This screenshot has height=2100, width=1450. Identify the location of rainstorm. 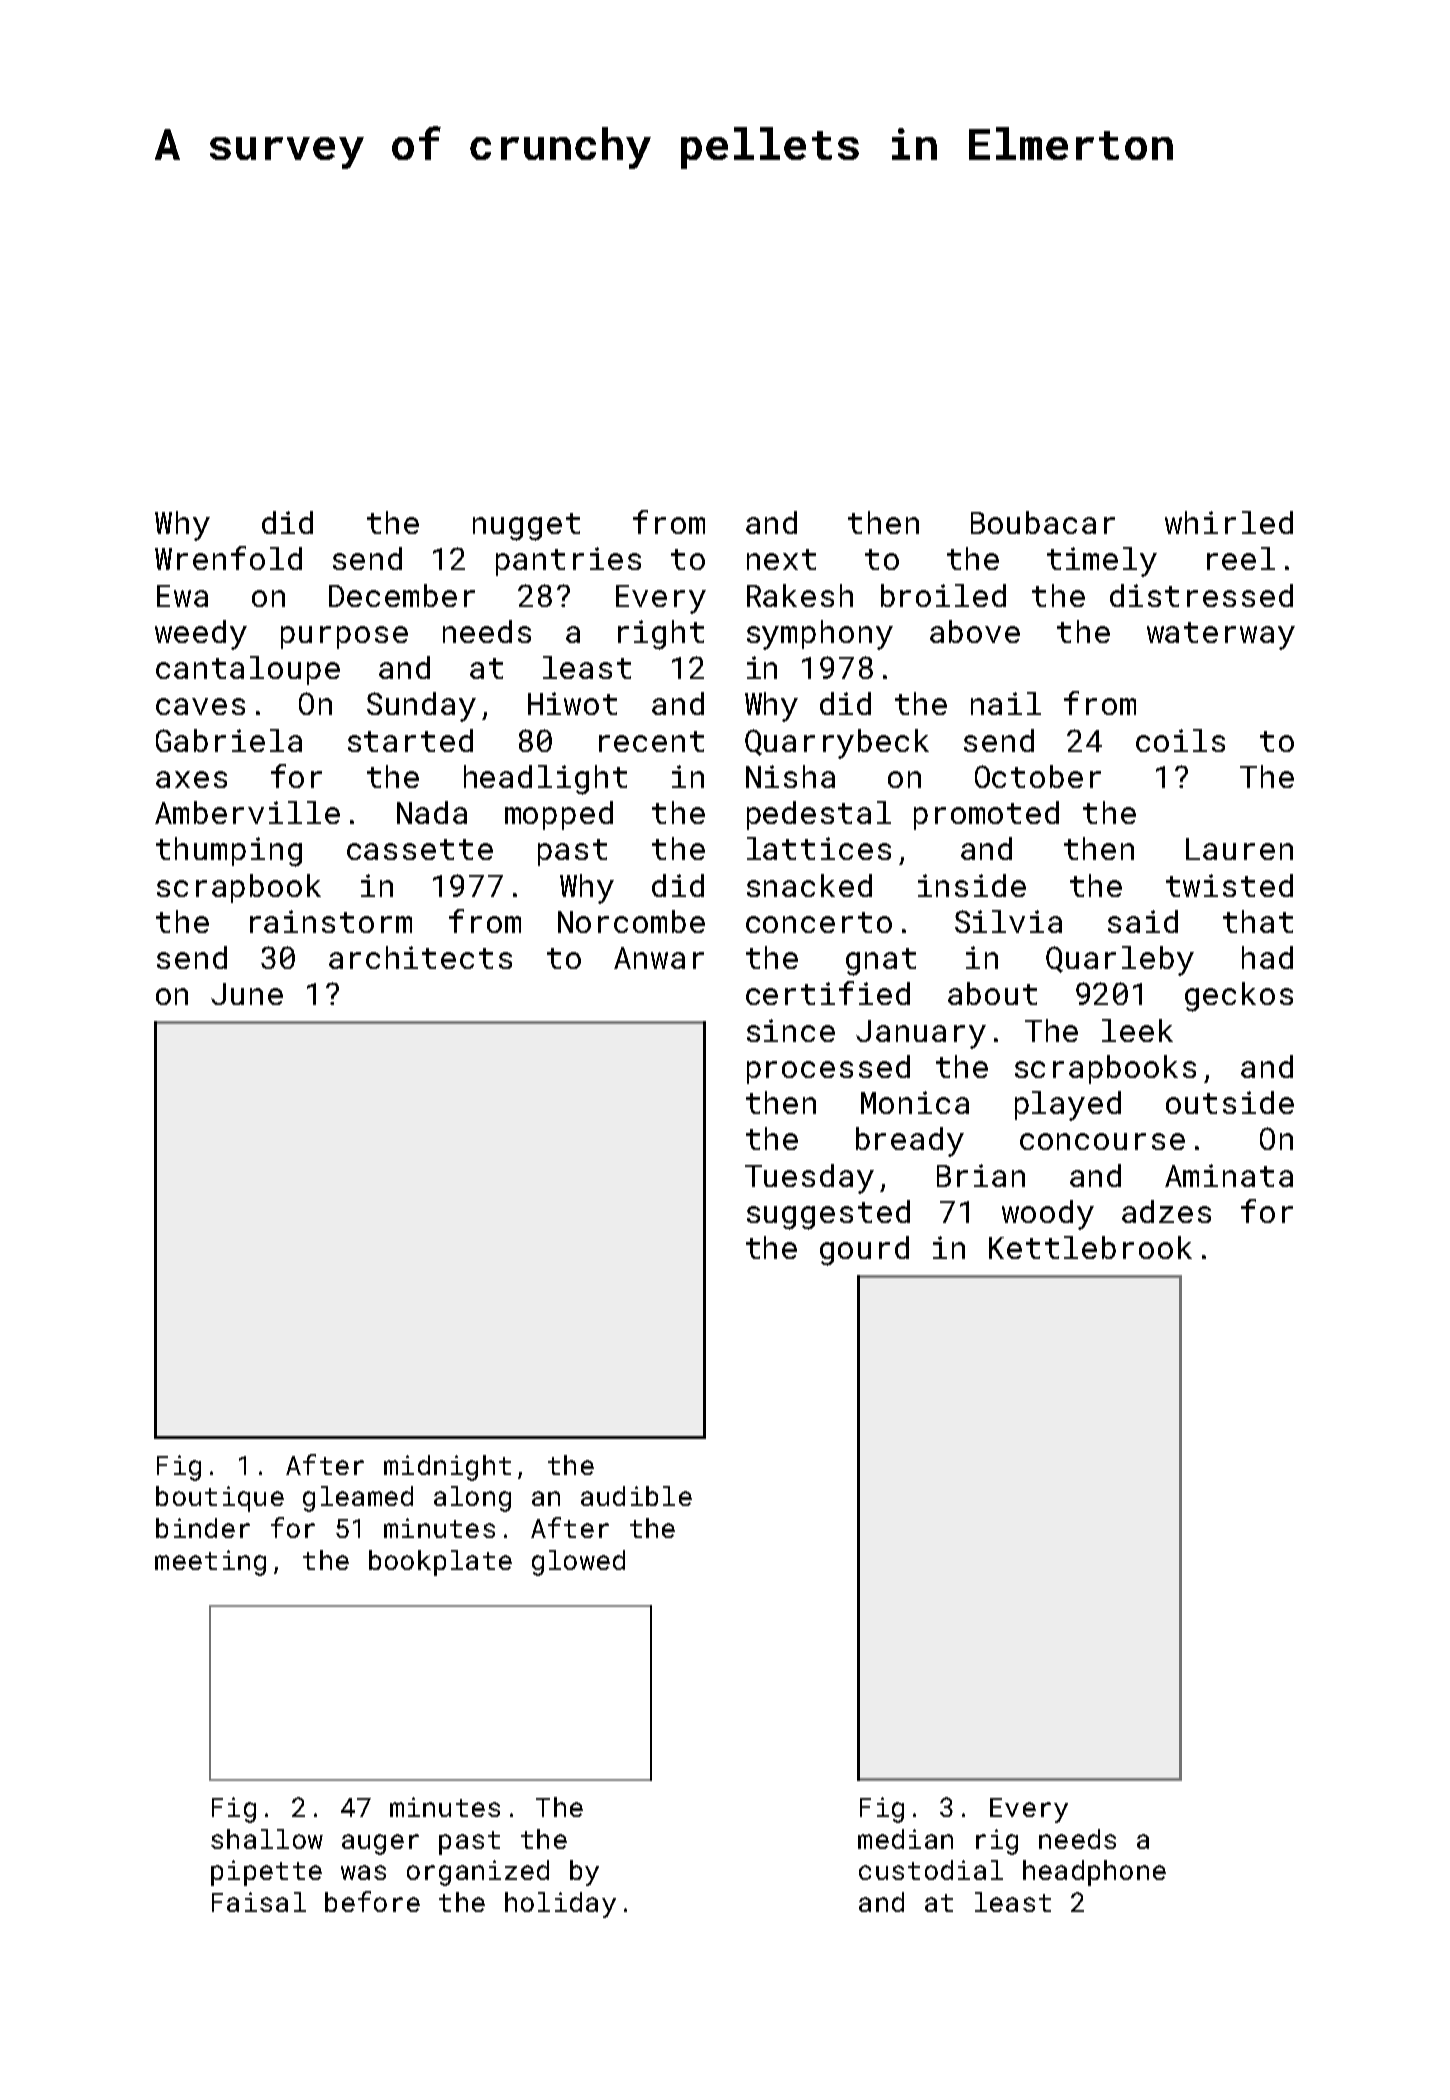
(331, 921).
